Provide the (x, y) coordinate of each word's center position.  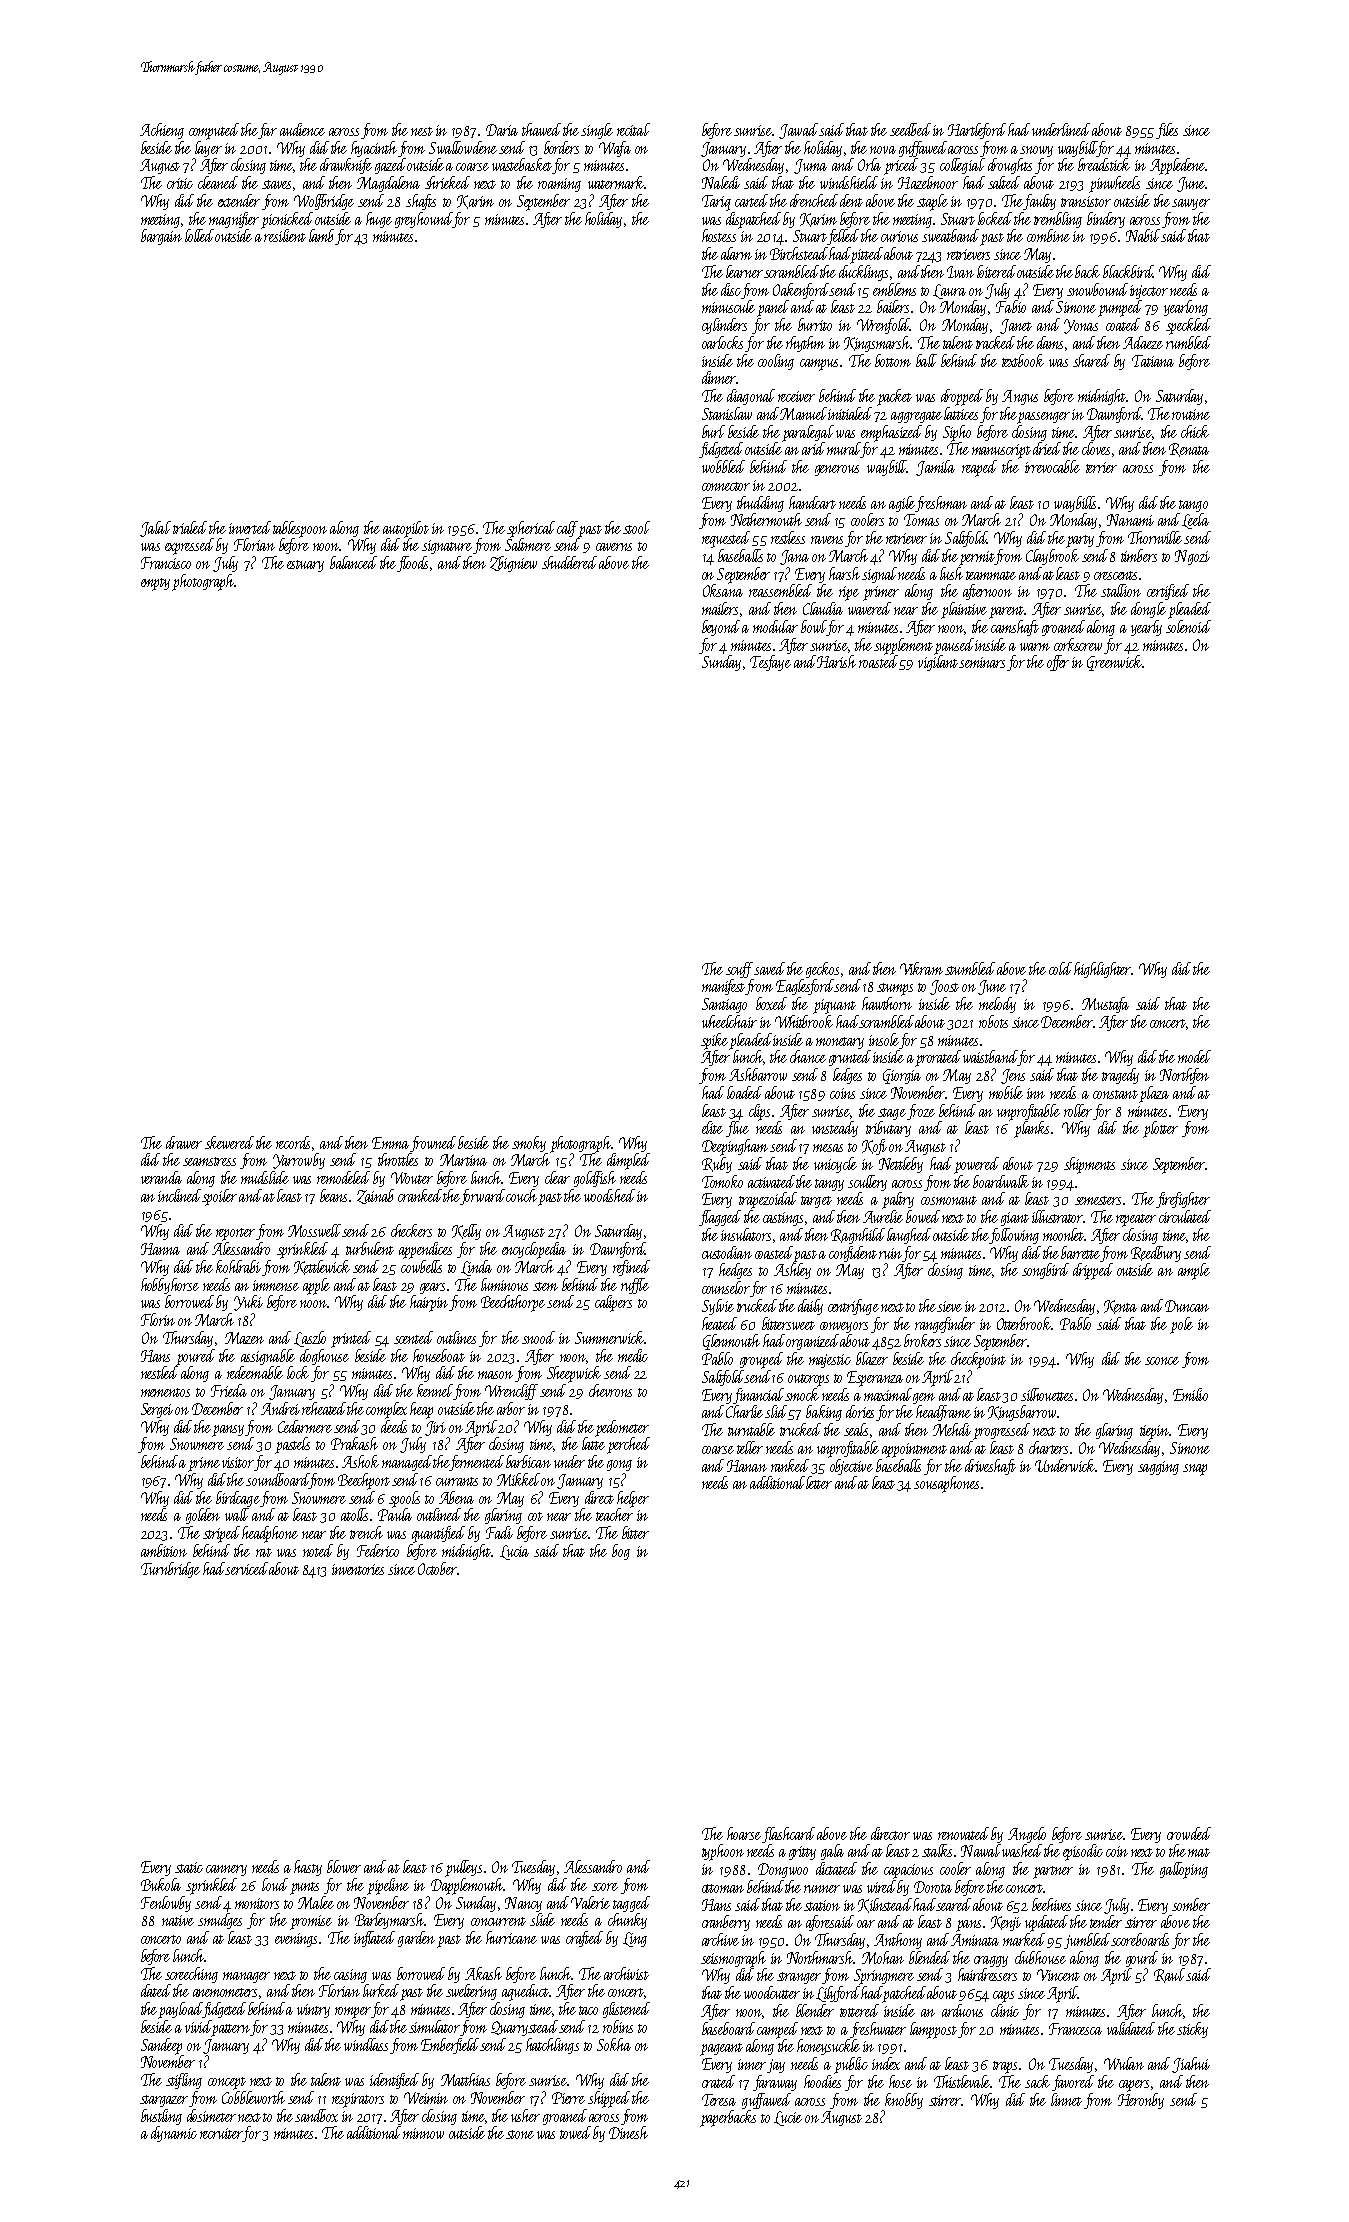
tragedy (1120, 1076)
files (1167, 131)
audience (302, 129)
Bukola (161, 1884)
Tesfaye (770, 663)
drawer (184, 1142)
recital (633, 129)
